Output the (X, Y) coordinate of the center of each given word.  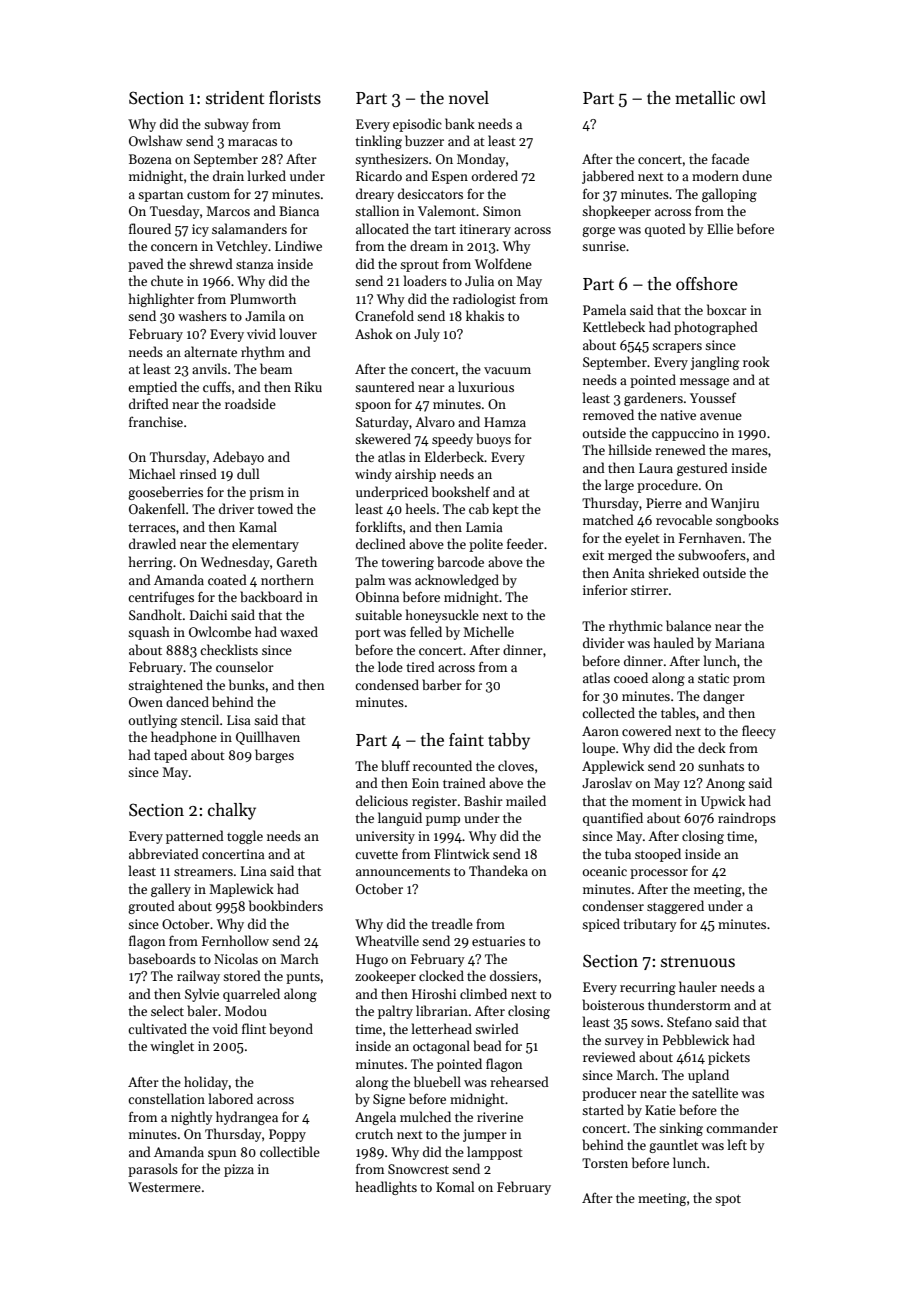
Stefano (689, 1022)
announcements (403, 872)
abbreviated (164, 853)
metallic (705, 98)
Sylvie (202, 995)
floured (150, 228)
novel (469, 98)
